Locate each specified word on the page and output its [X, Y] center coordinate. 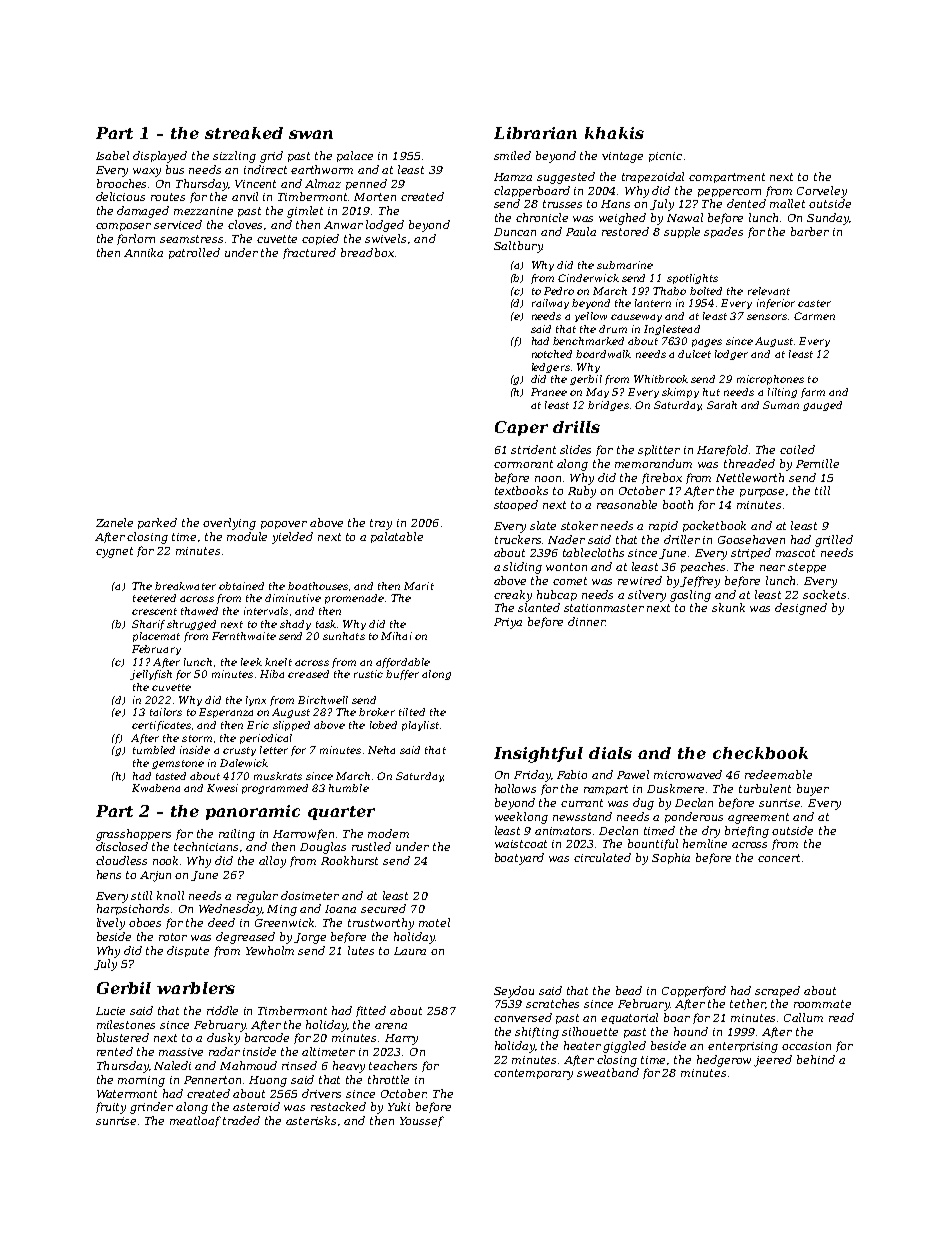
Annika [143, 252]
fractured [309, 253]
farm [813, 393]
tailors [166, 712]
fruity [111, 1108]
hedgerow [724, 1061]
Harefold [722, 450]
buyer [813, 790]
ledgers [551, 368]
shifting [537, 1033]
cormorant [523, 464]
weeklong [521, 818]
